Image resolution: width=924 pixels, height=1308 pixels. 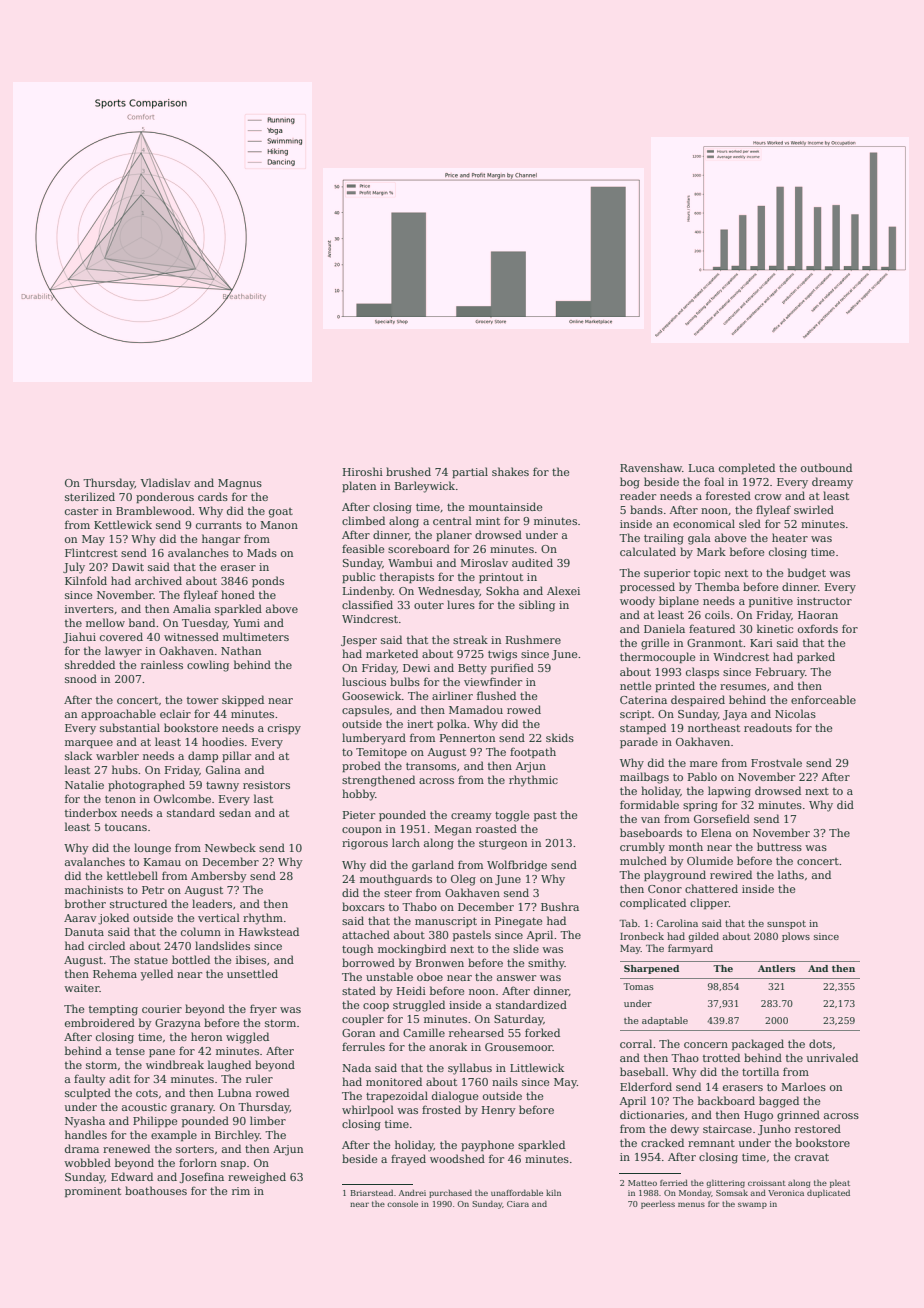 I want to click on Mads, so click(x=262, y=552).
